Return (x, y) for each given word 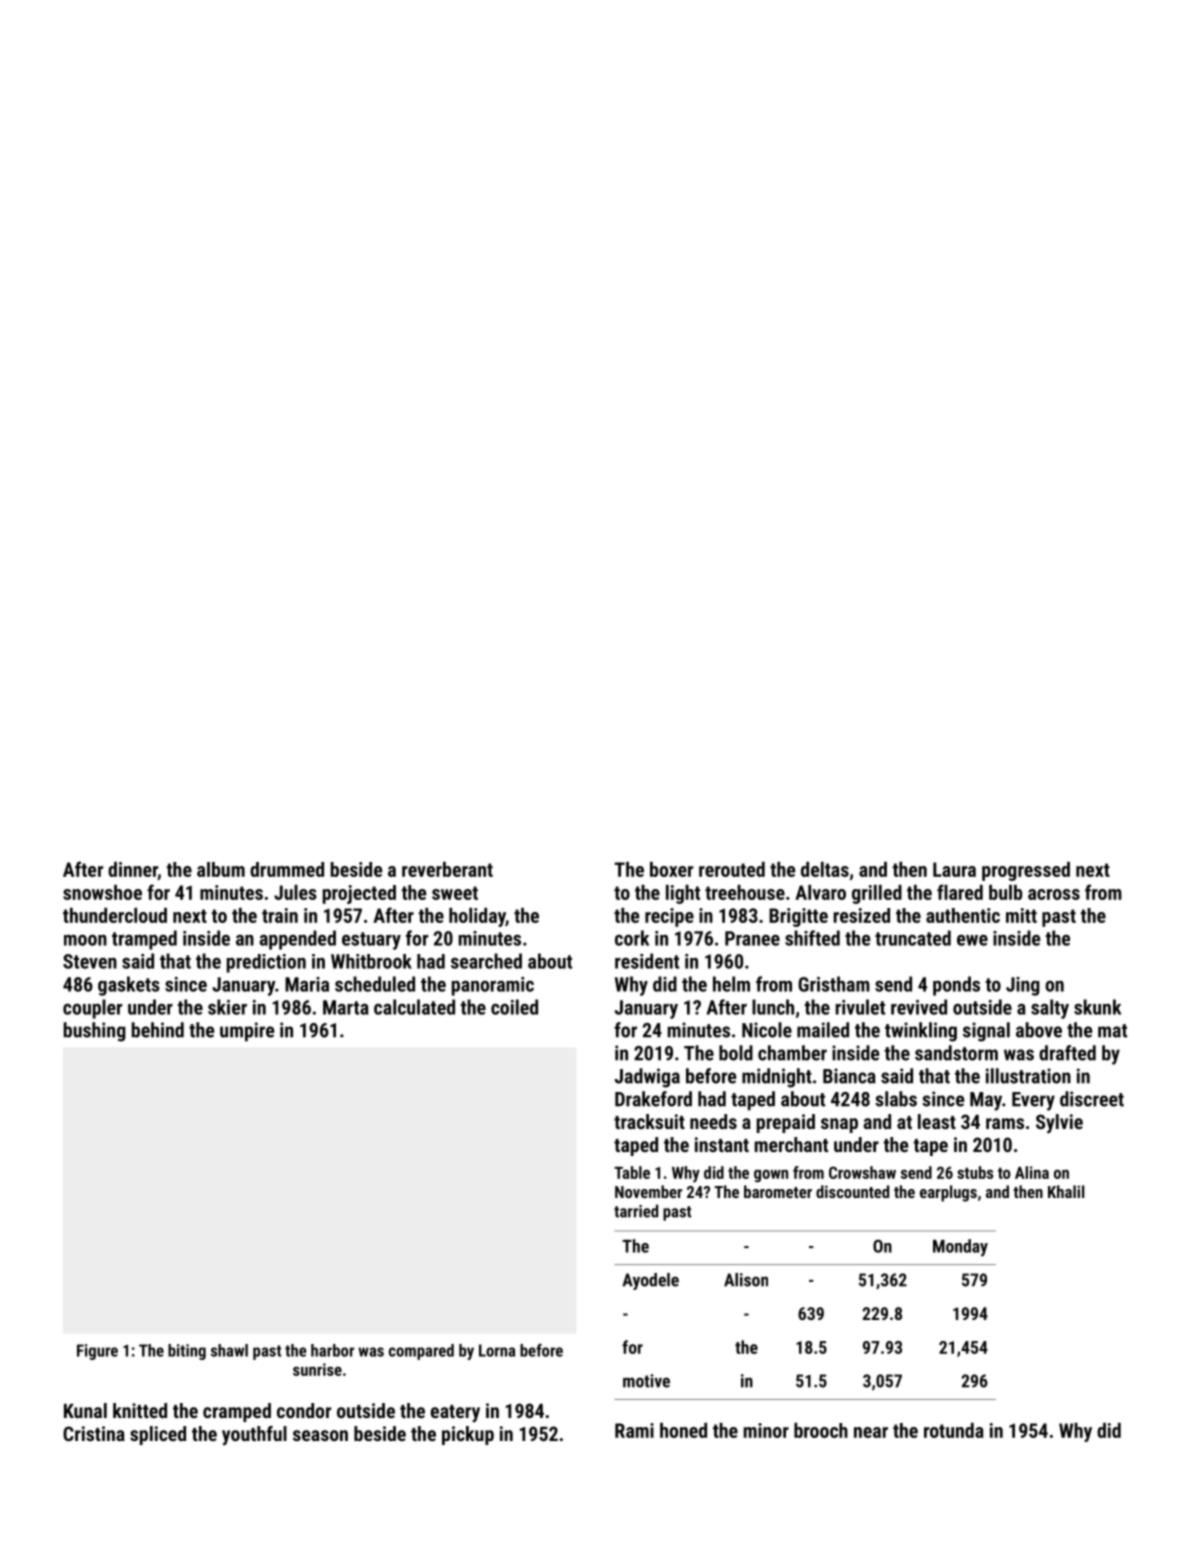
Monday (960, 1247)
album (221, 869)
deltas (825, 869)
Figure (97, 1352)
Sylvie (1059, 1123)
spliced (158, 1435)
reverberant (447, 869)
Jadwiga (647, 1078)
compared (421, 1352)
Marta (346, 1007)
